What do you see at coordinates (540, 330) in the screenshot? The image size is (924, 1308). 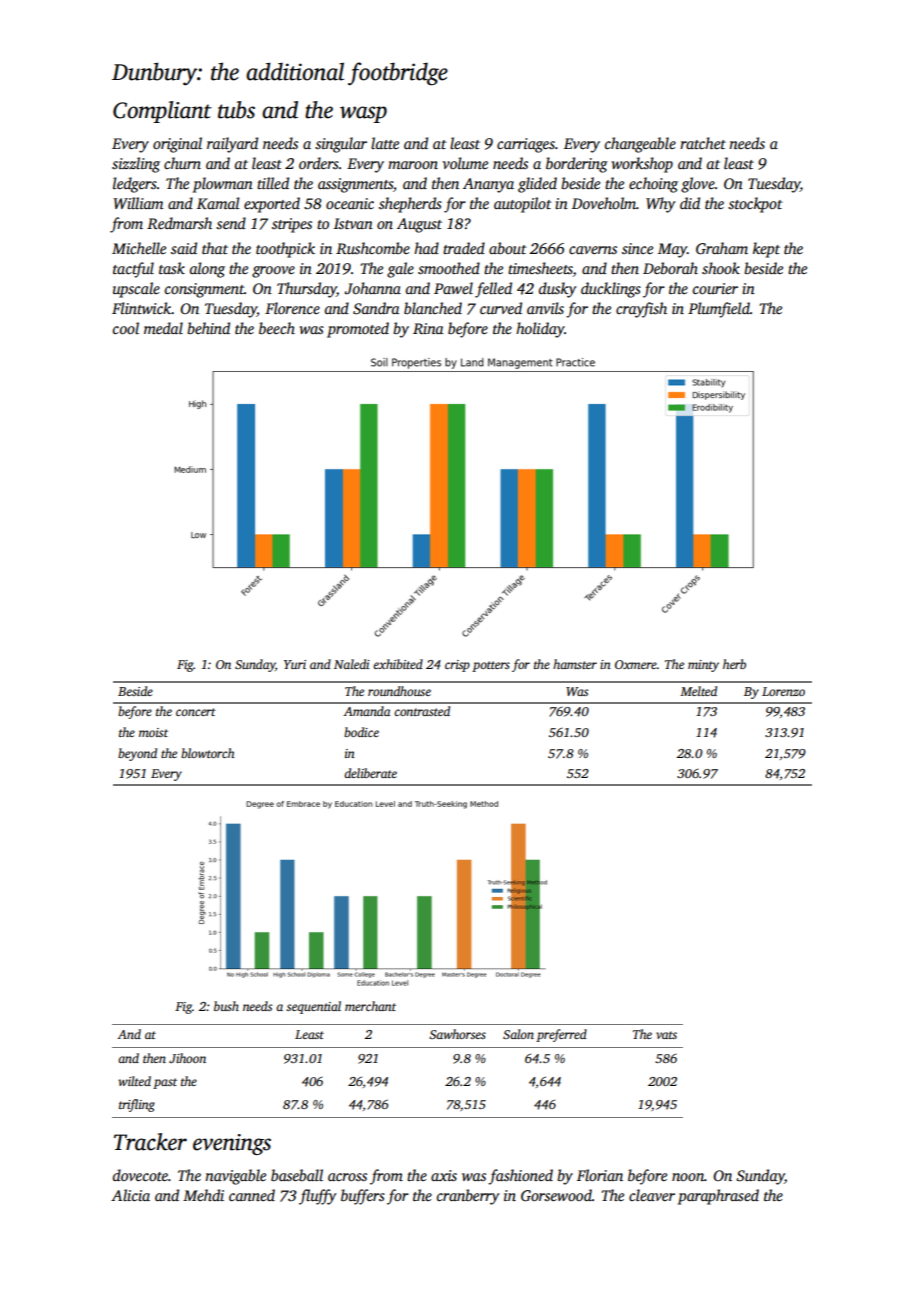 I see `holiday` at bounding box center [540, 330].
